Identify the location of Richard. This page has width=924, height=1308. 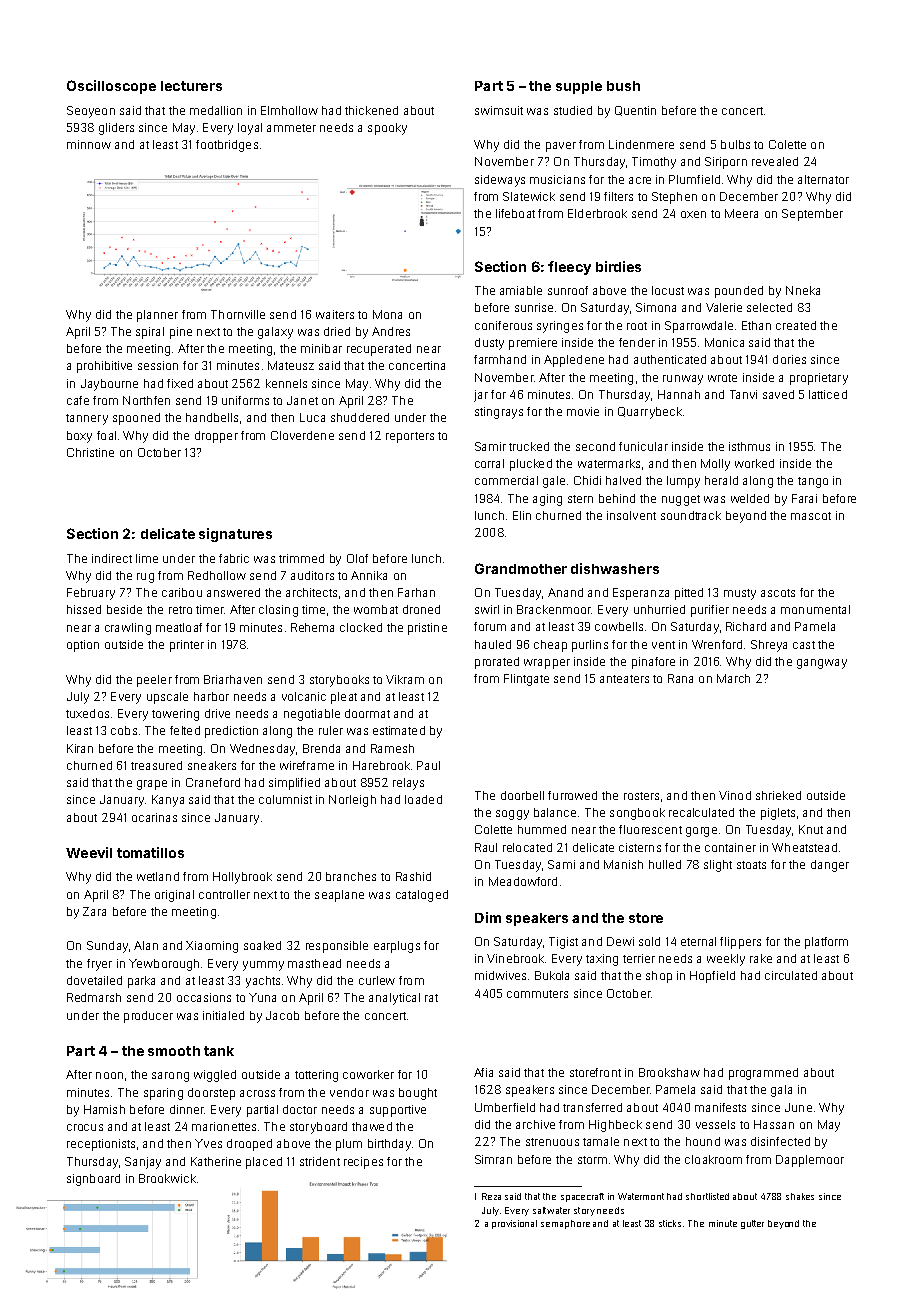
(746, 626).
